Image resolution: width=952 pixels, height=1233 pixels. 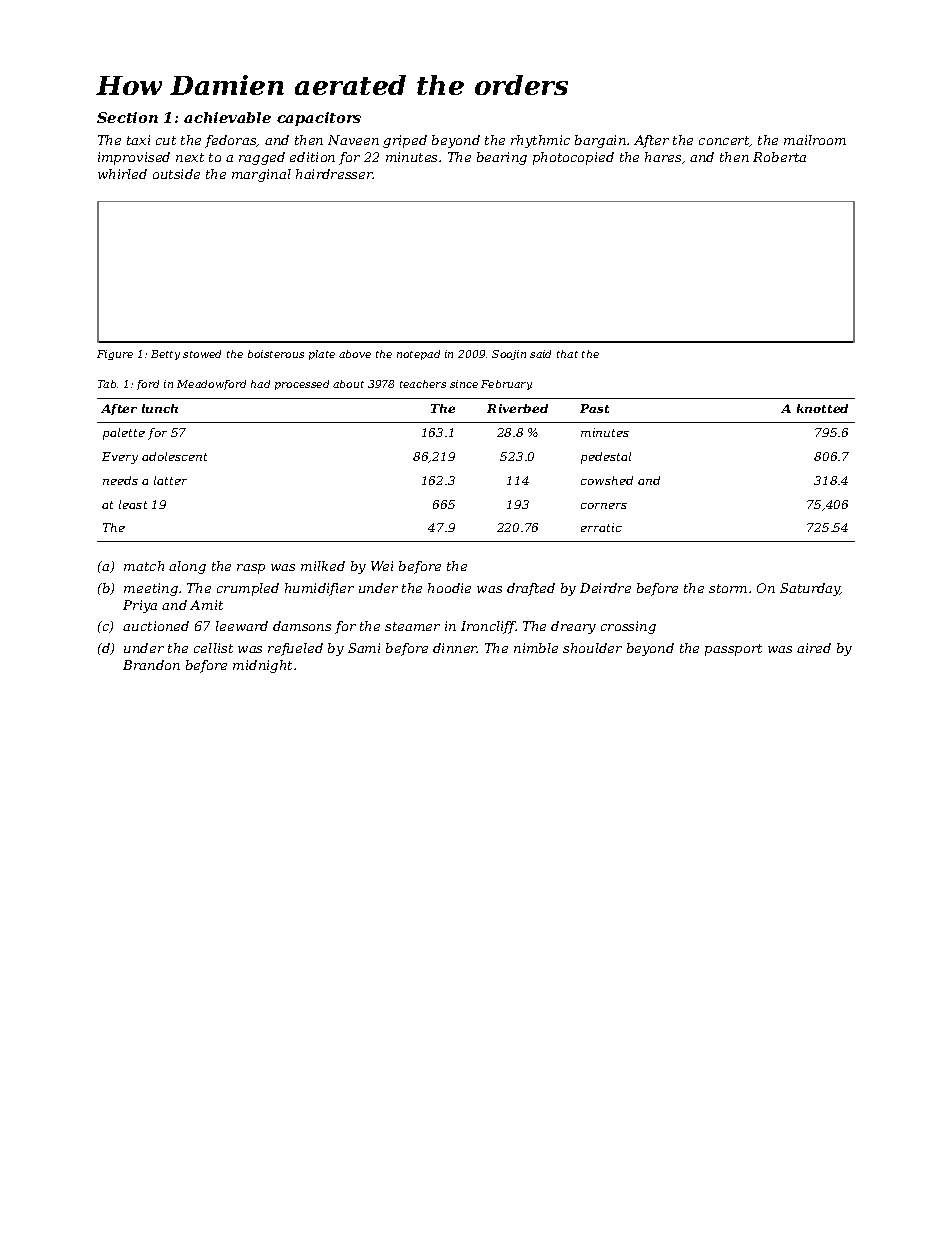 I want to click on February, so click(x=506, y=385).
